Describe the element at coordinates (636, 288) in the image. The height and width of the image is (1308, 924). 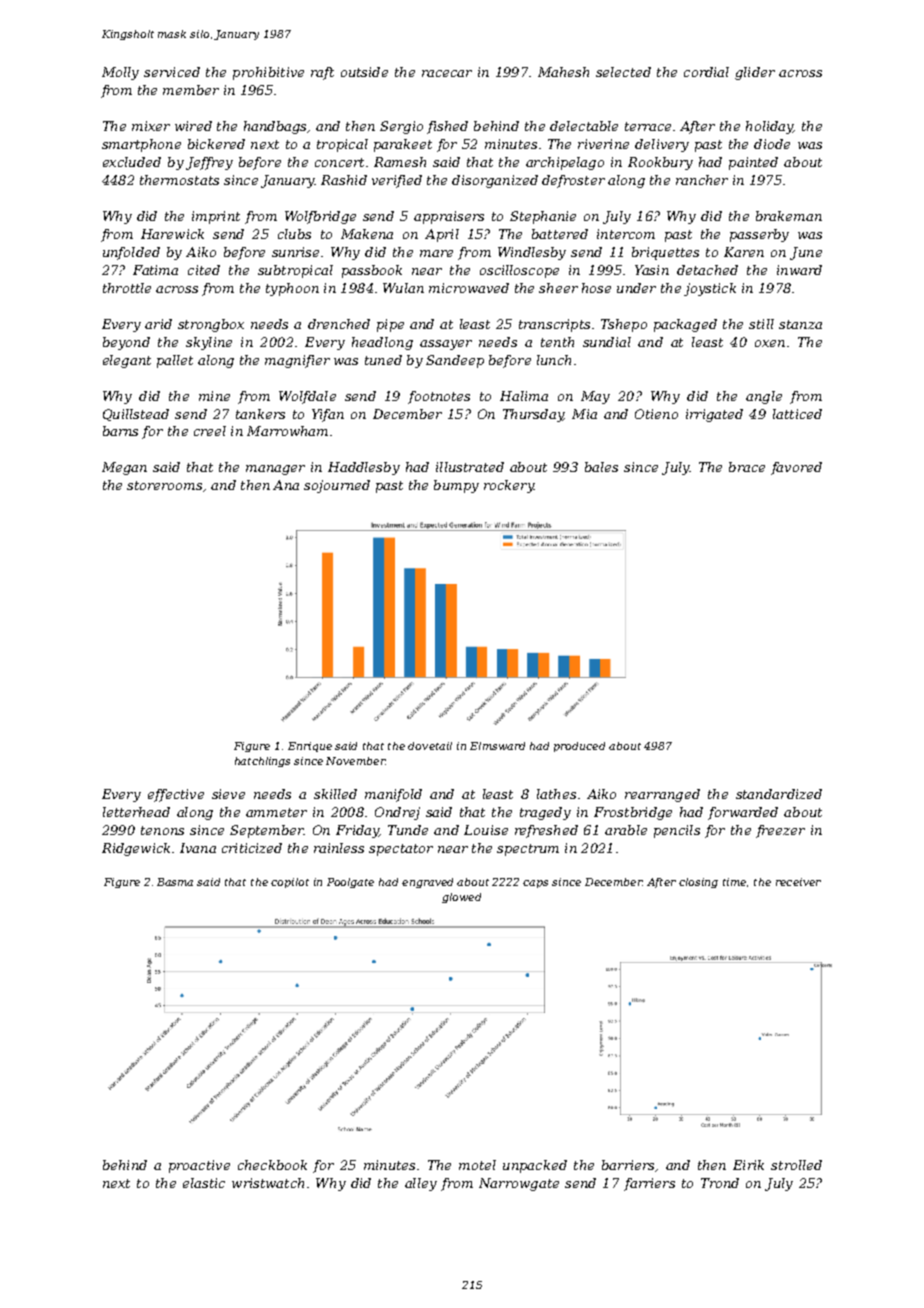
I see `under` at that location.
